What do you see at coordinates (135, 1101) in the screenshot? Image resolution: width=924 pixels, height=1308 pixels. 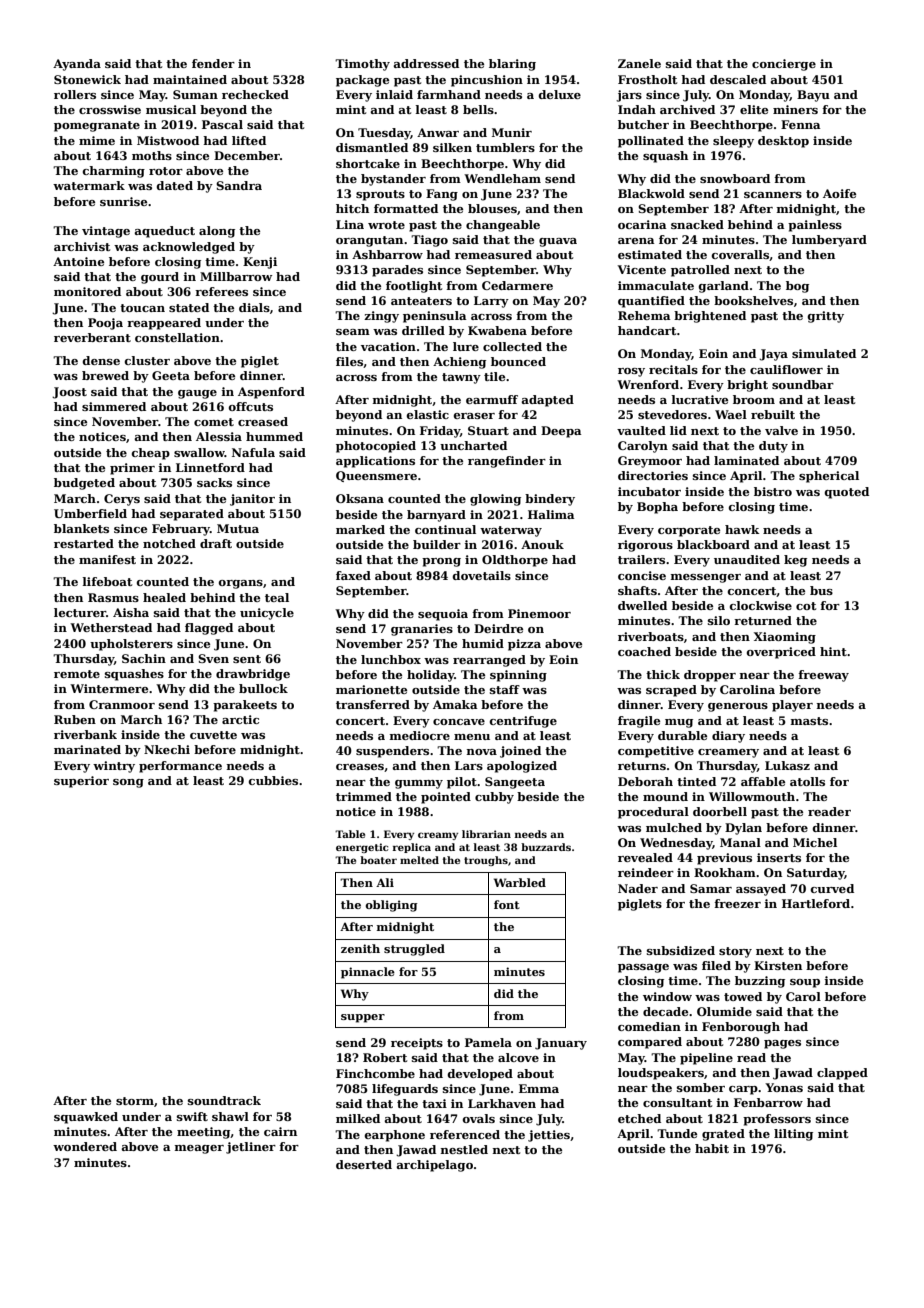 I see `storm` at bounding box center [135, 1101].
